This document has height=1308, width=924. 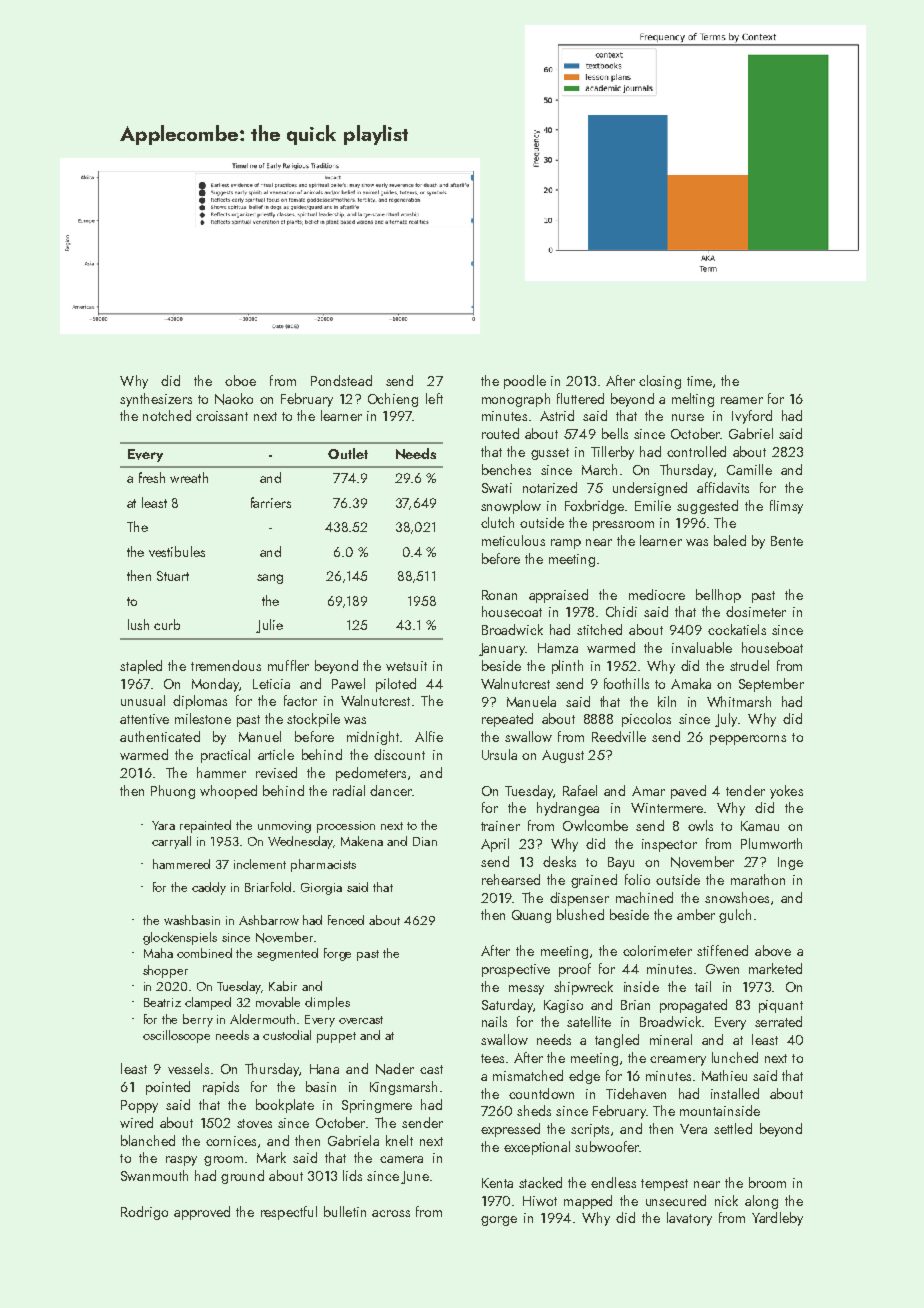 What do you see at coordinates (669, 845) in the document?
I see `inspector` at bounding box center [669, 845].
